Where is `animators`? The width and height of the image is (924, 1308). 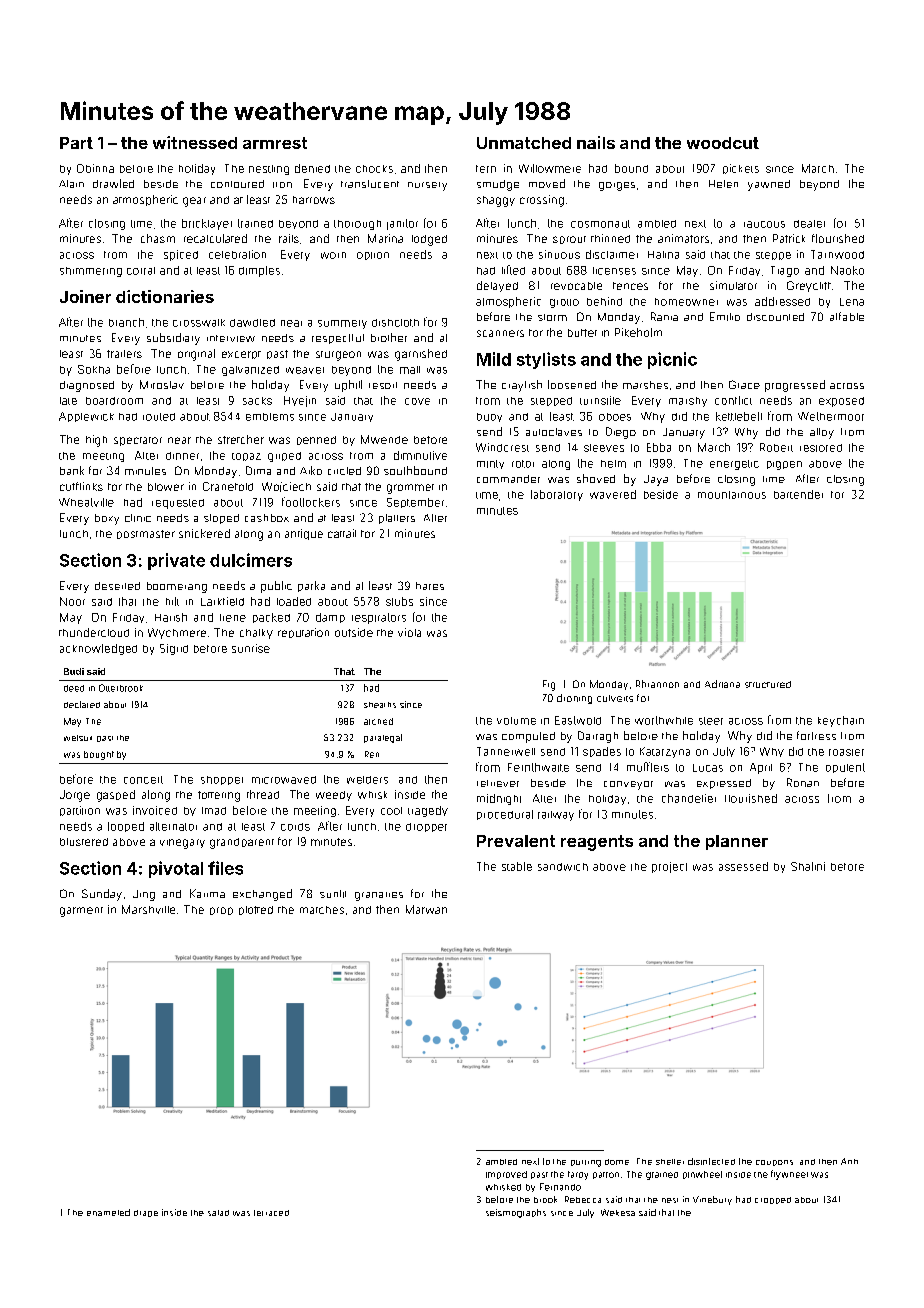
animators is located at coordinates (683, 238).
